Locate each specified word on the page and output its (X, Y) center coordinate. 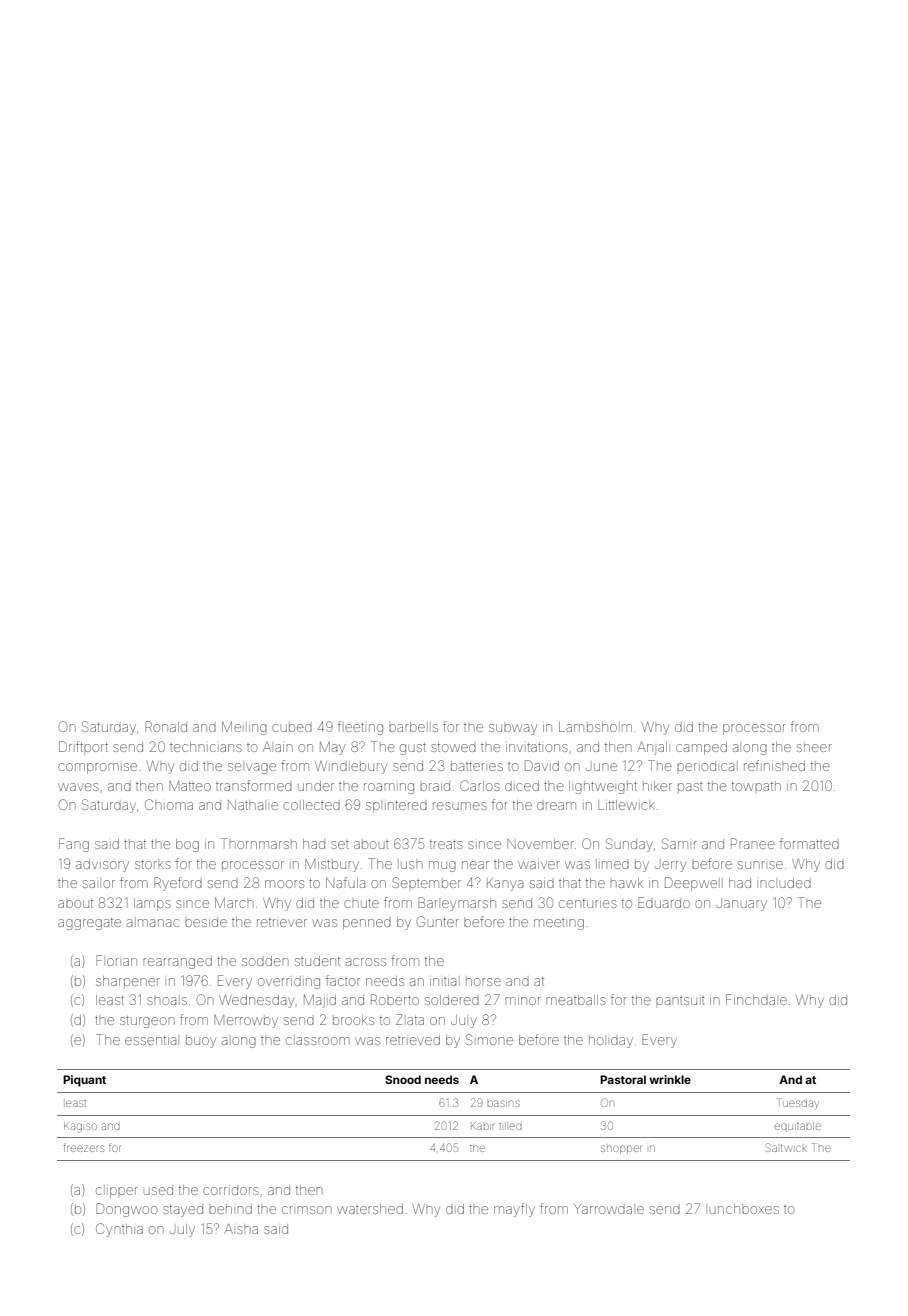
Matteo (190, 786)
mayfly (514, 1210)
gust (413, 749)
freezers (83, 1147)
